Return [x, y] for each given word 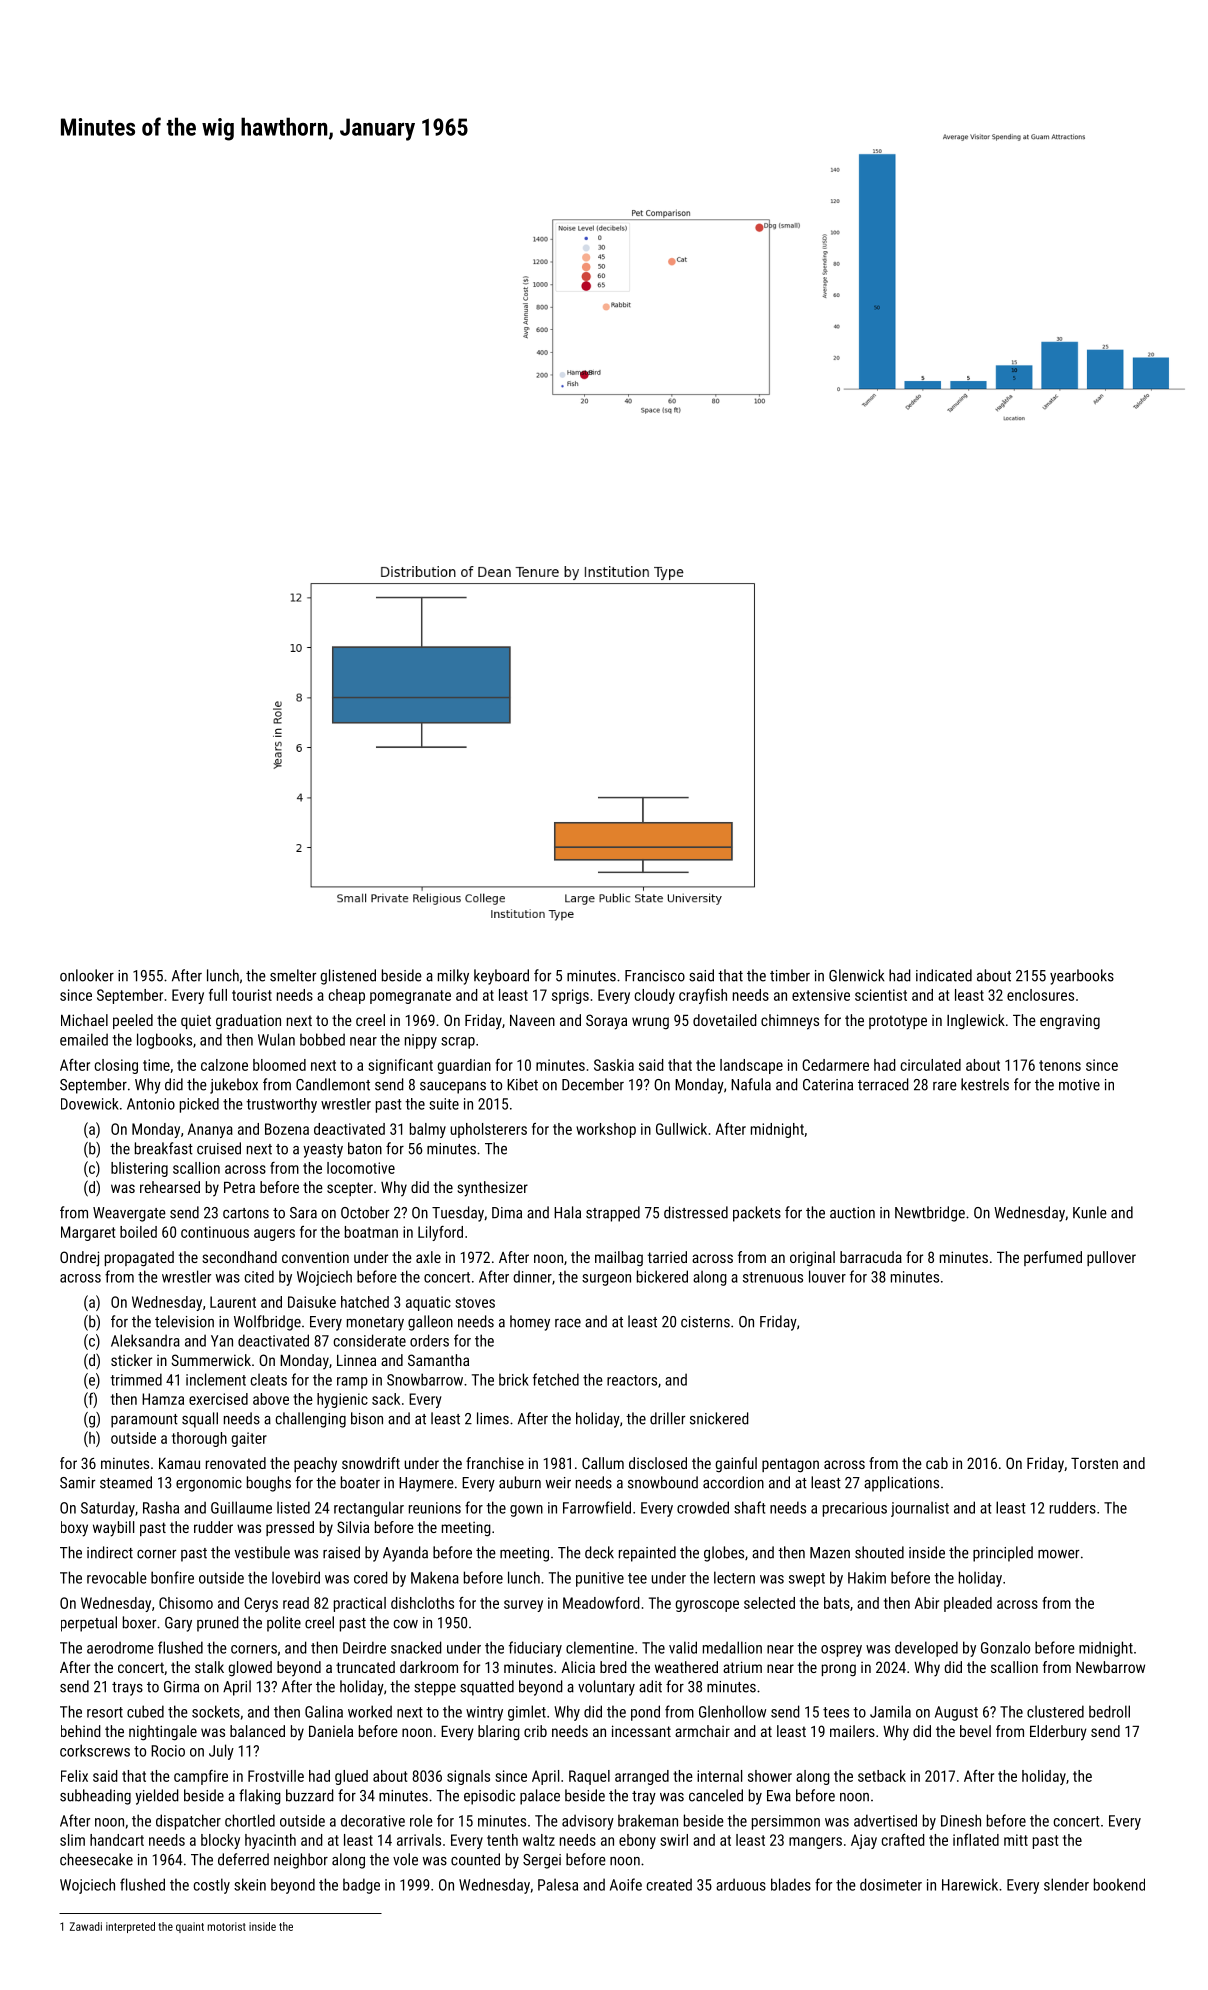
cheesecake [96, 1859]
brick [514, 1379]
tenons [1060, 1065]
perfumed [1053, 1258]
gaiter [249, 1439]
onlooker [87, 975]
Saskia [614, 1065]
